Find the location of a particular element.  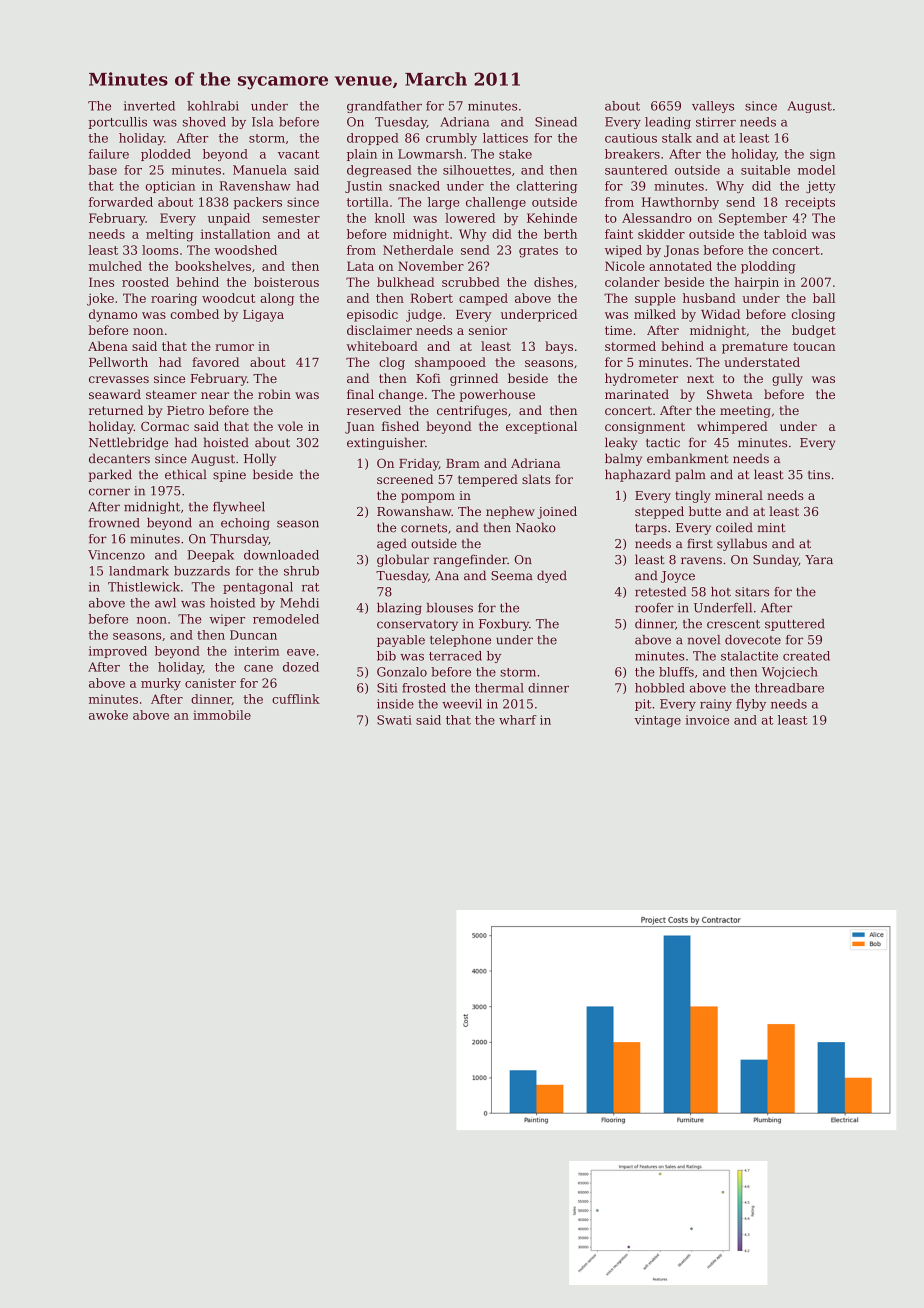

annotated is located at coordinates (680, 266).
